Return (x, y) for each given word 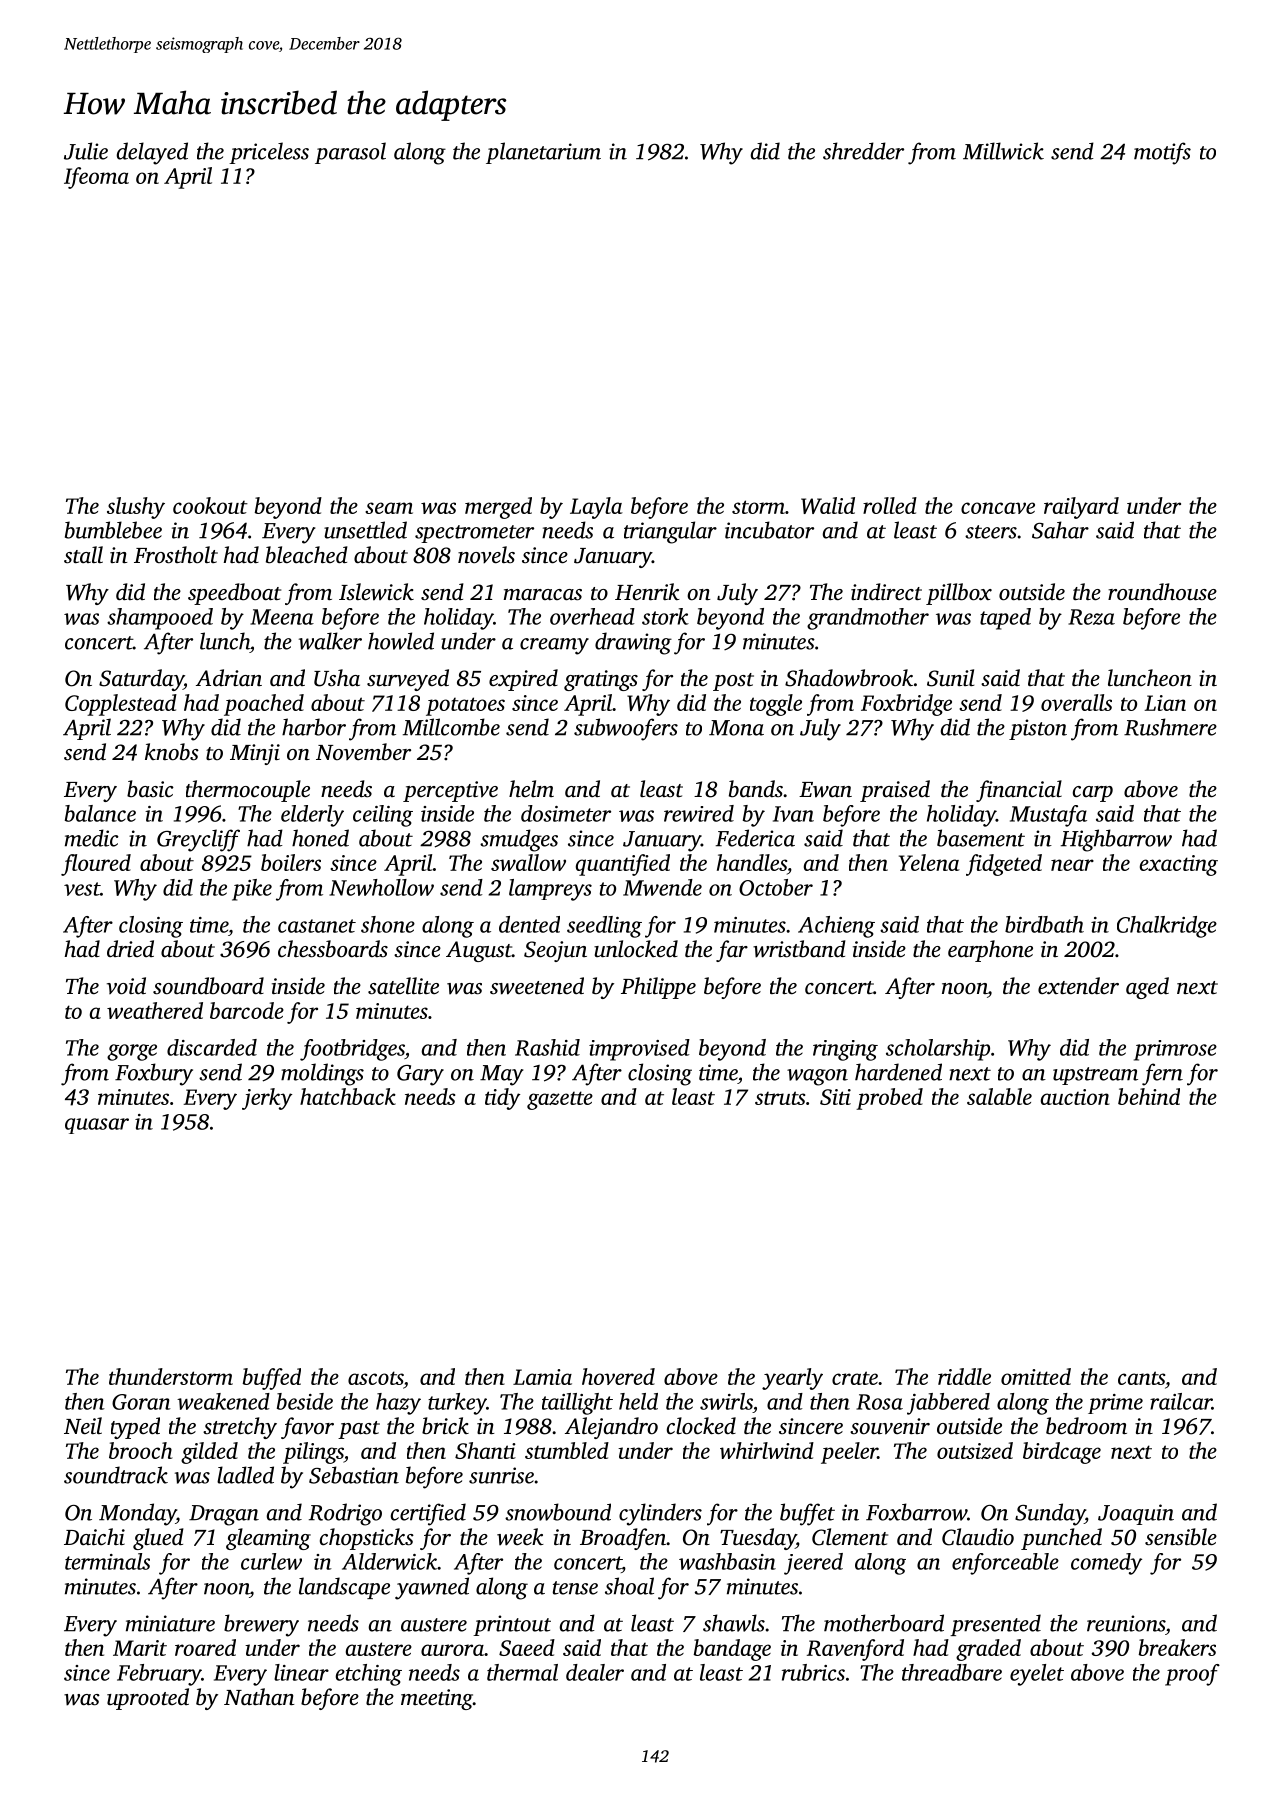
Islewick (376, 592)
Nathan (259, 1697)
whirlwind (767, 1450)
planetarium (543, 153)
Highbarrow (1116, 840)
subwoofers (626, 729)
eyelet (1037, 1675)
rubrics (813, 1672)
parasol (350, 153)
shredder (863, 151)
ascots (375, 1378)
